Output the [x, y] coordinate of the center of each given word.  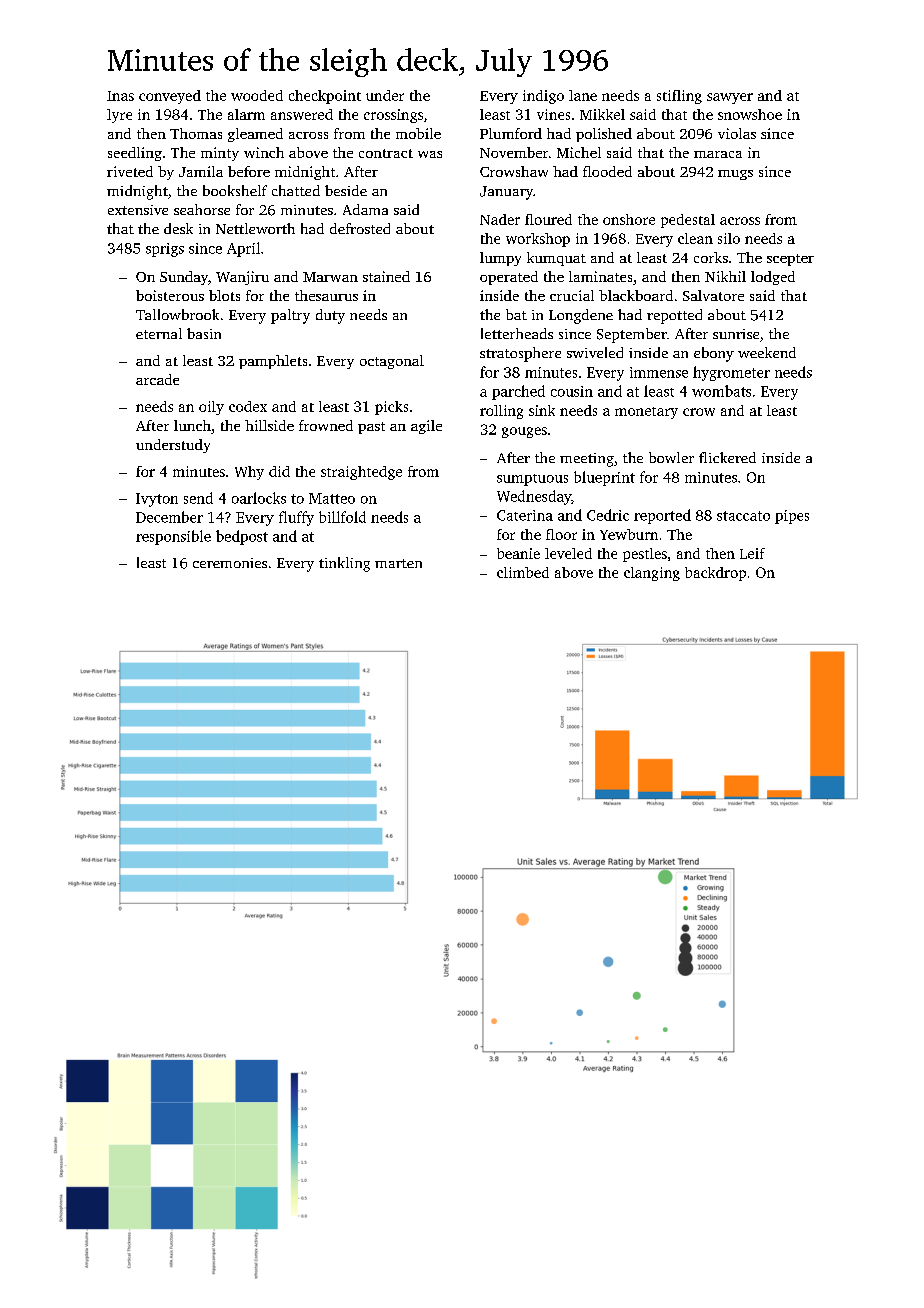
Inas [120, 96]
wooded [257, 95]
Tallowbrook [177, 314]
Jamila [201, 171]
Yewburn [629, 534]
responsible [173, 537]
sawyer [730, 98]
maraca [718, 154]
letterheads [517, 333]
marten [398, 563]
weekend [767, 352]
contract [386, 153]
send [198, 498]
